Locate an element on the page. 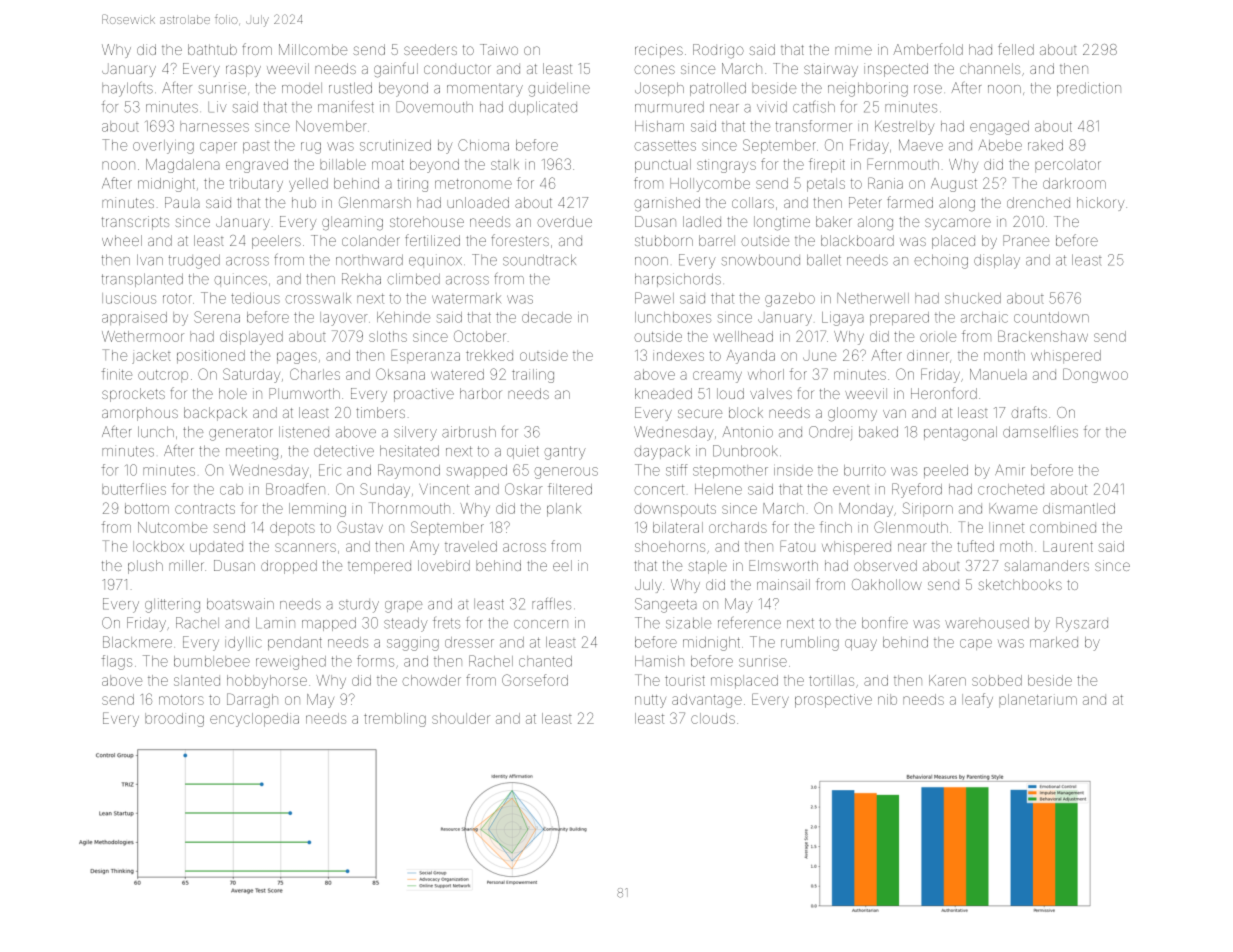 This page has height=952, width=1233. encyclopedia is located at coordinates (254, 720).
